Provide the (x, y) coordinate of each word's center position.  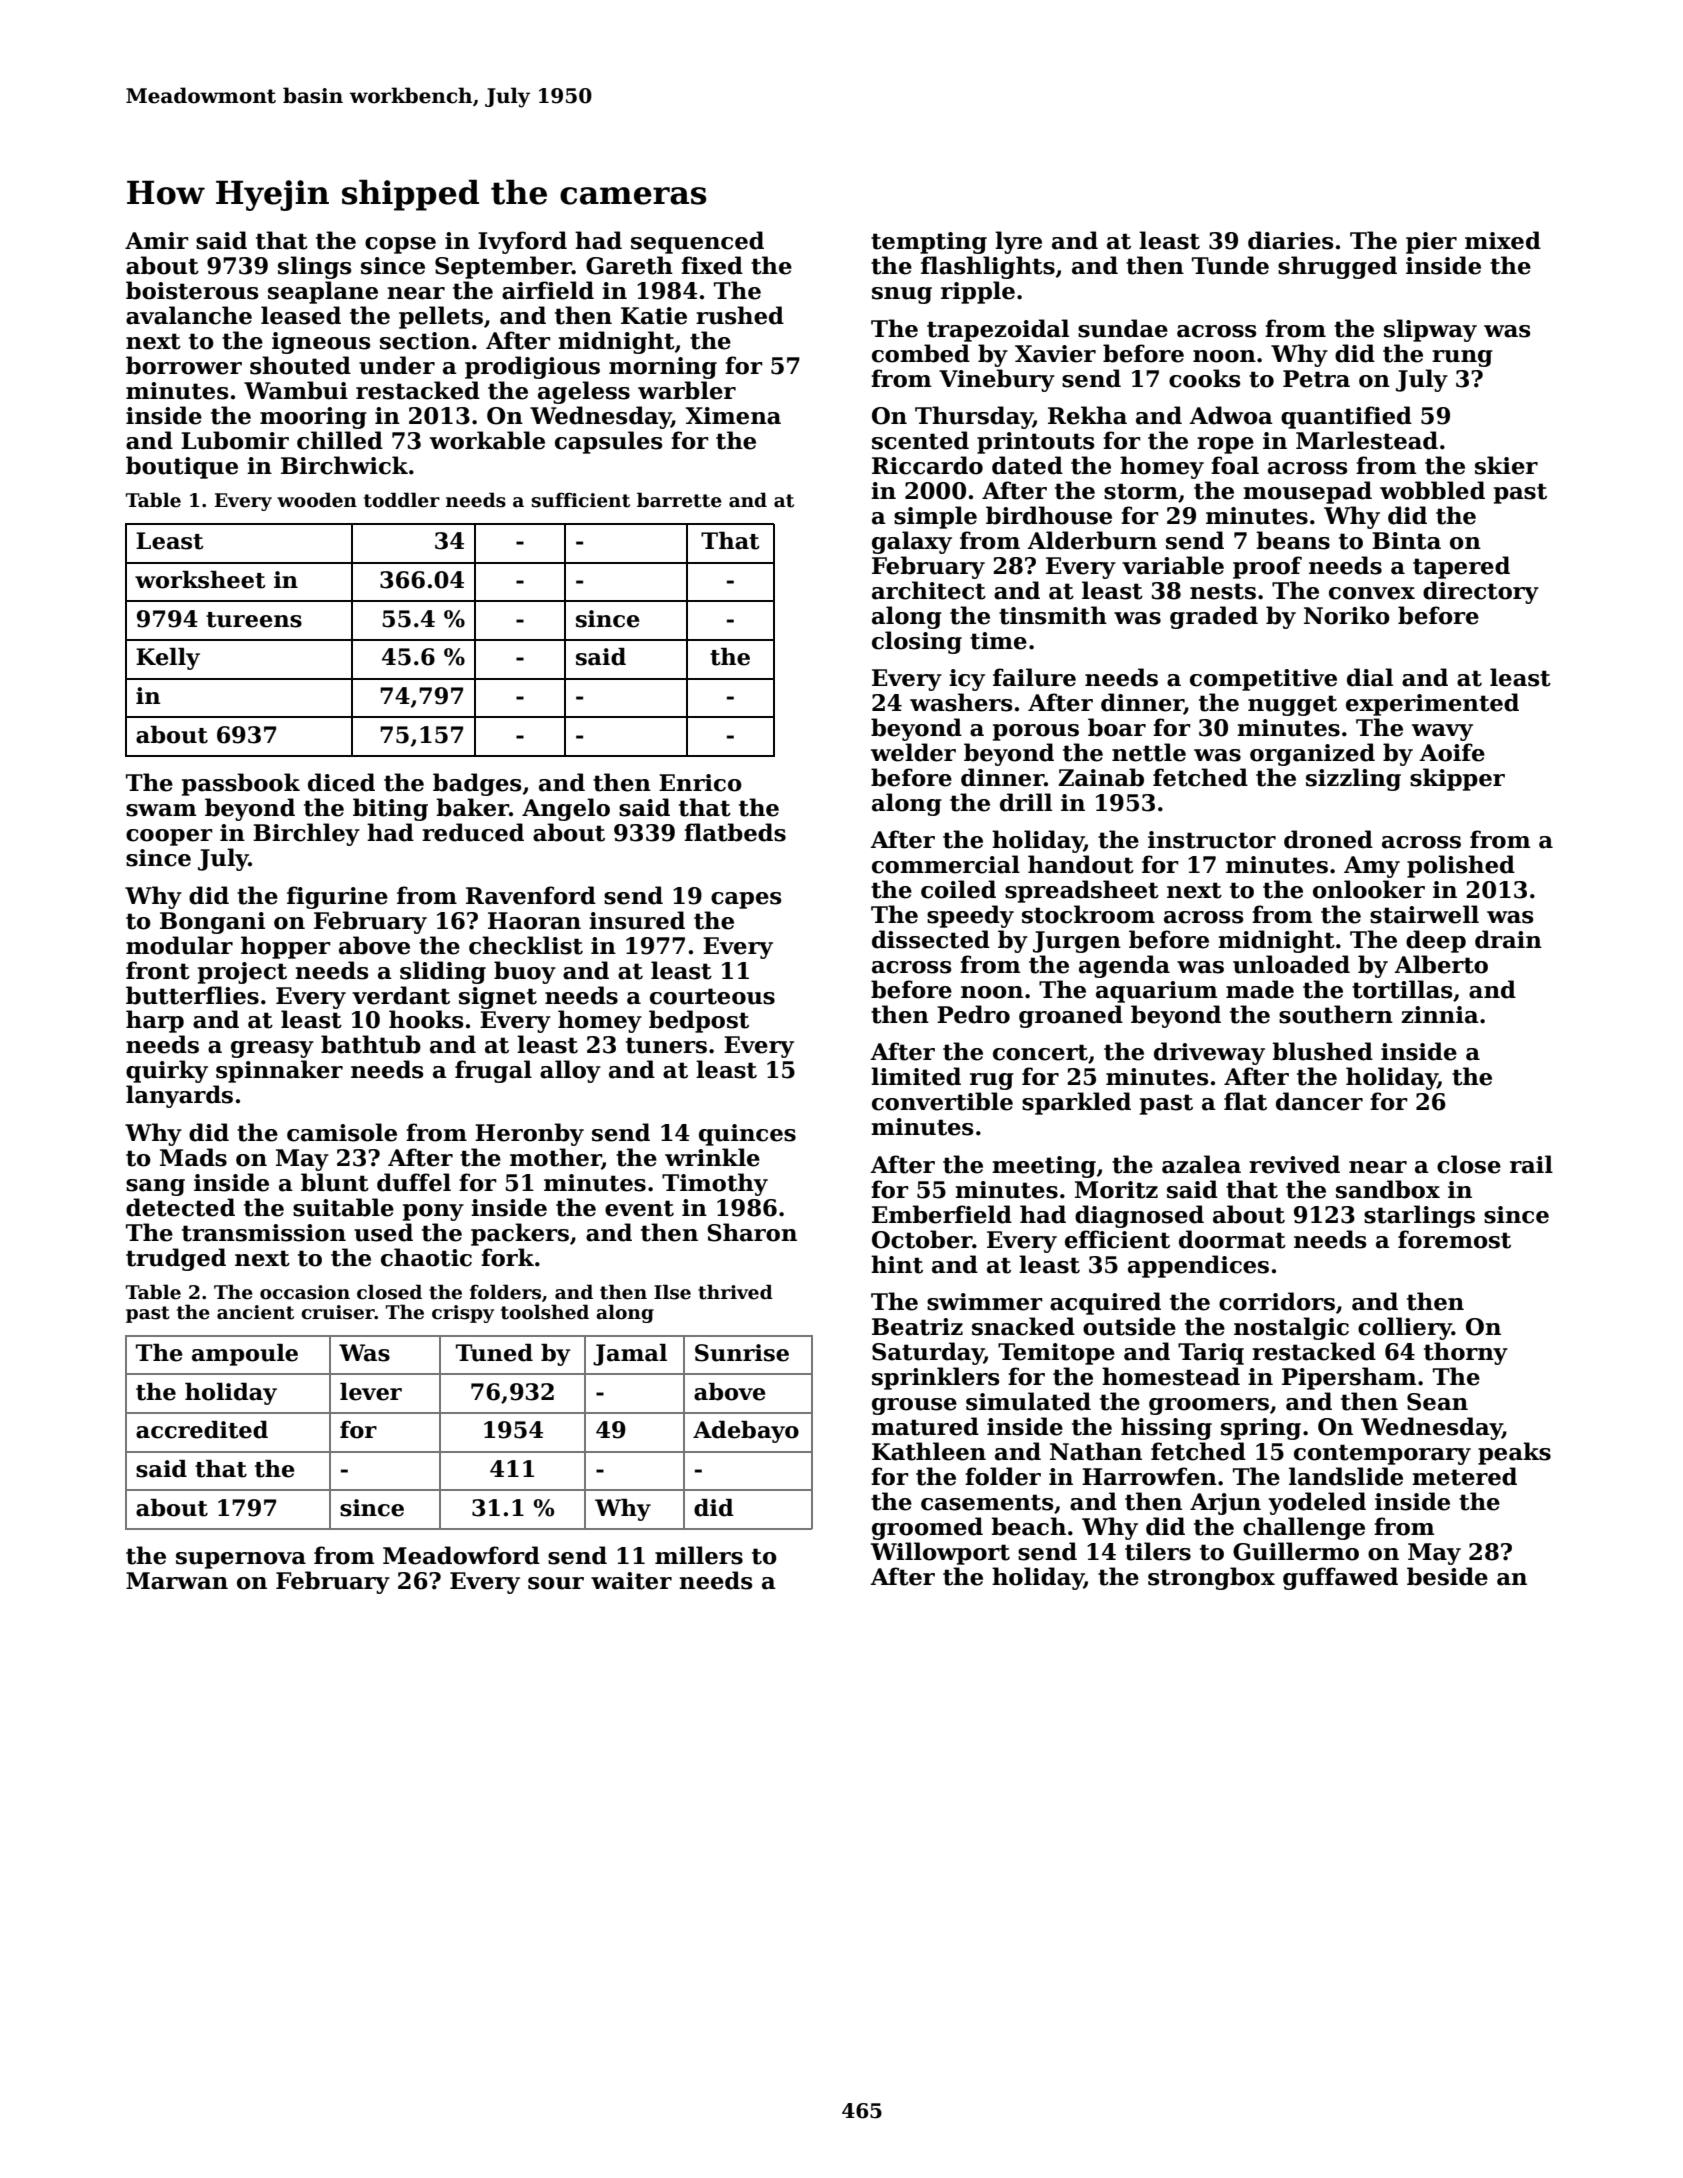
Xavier (1055, 354)
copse (400, 245)
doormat (1232, 1239)
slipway (1430, 330)
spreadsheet (1082, 891)
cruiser (338, 1312)
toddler (402, 500)
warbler (687, 390)
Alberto (1441, 964)
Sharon (752, 1232)
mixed (1503, 240)
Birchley (306, 834)
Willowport (940, 1553)
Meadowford (461, 1555)
